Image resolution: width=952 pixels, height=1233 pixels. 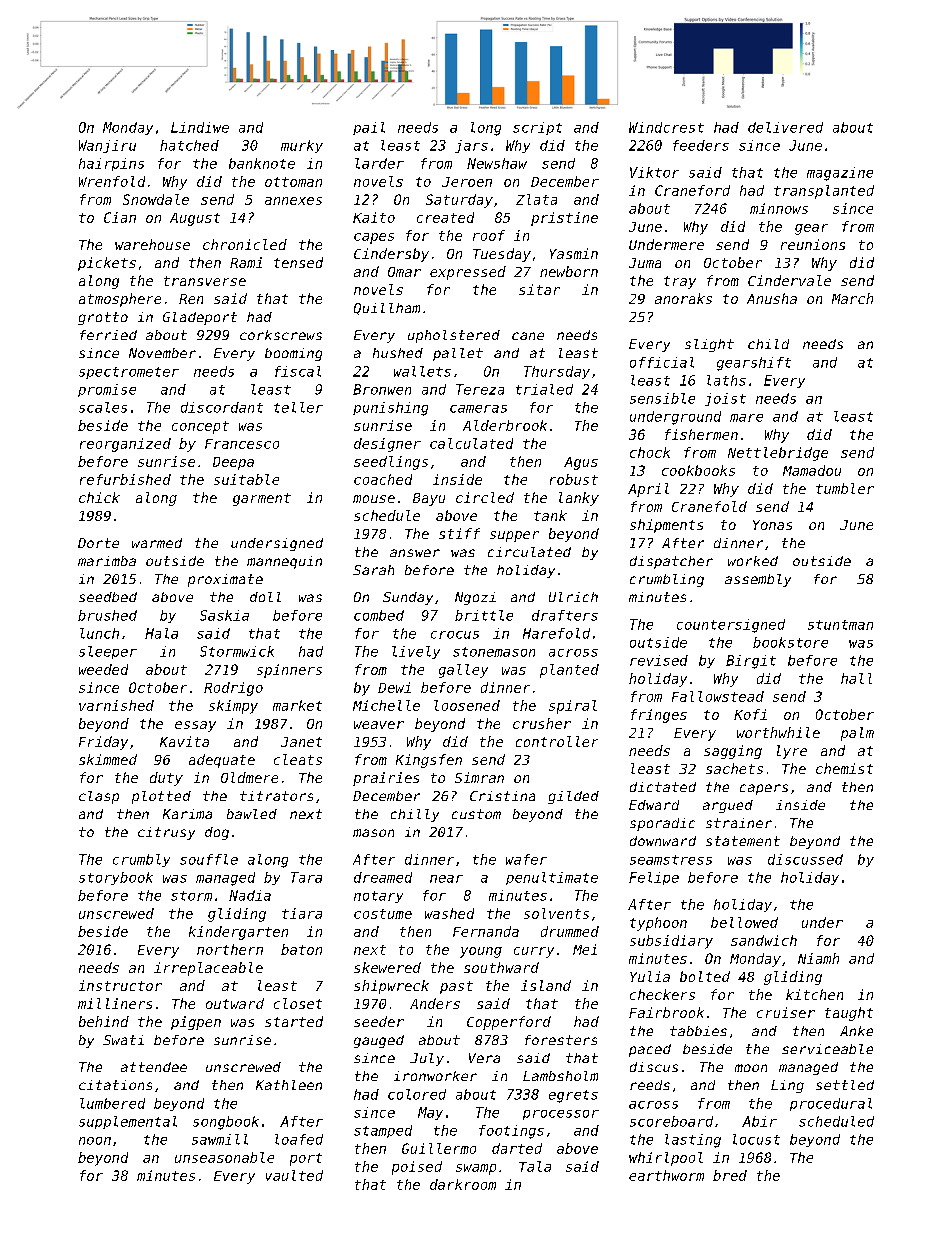 What do you see at coordinates (463, 1184) in the screenshot?
I see `darkroom` at bounding box center [463, 1184].
